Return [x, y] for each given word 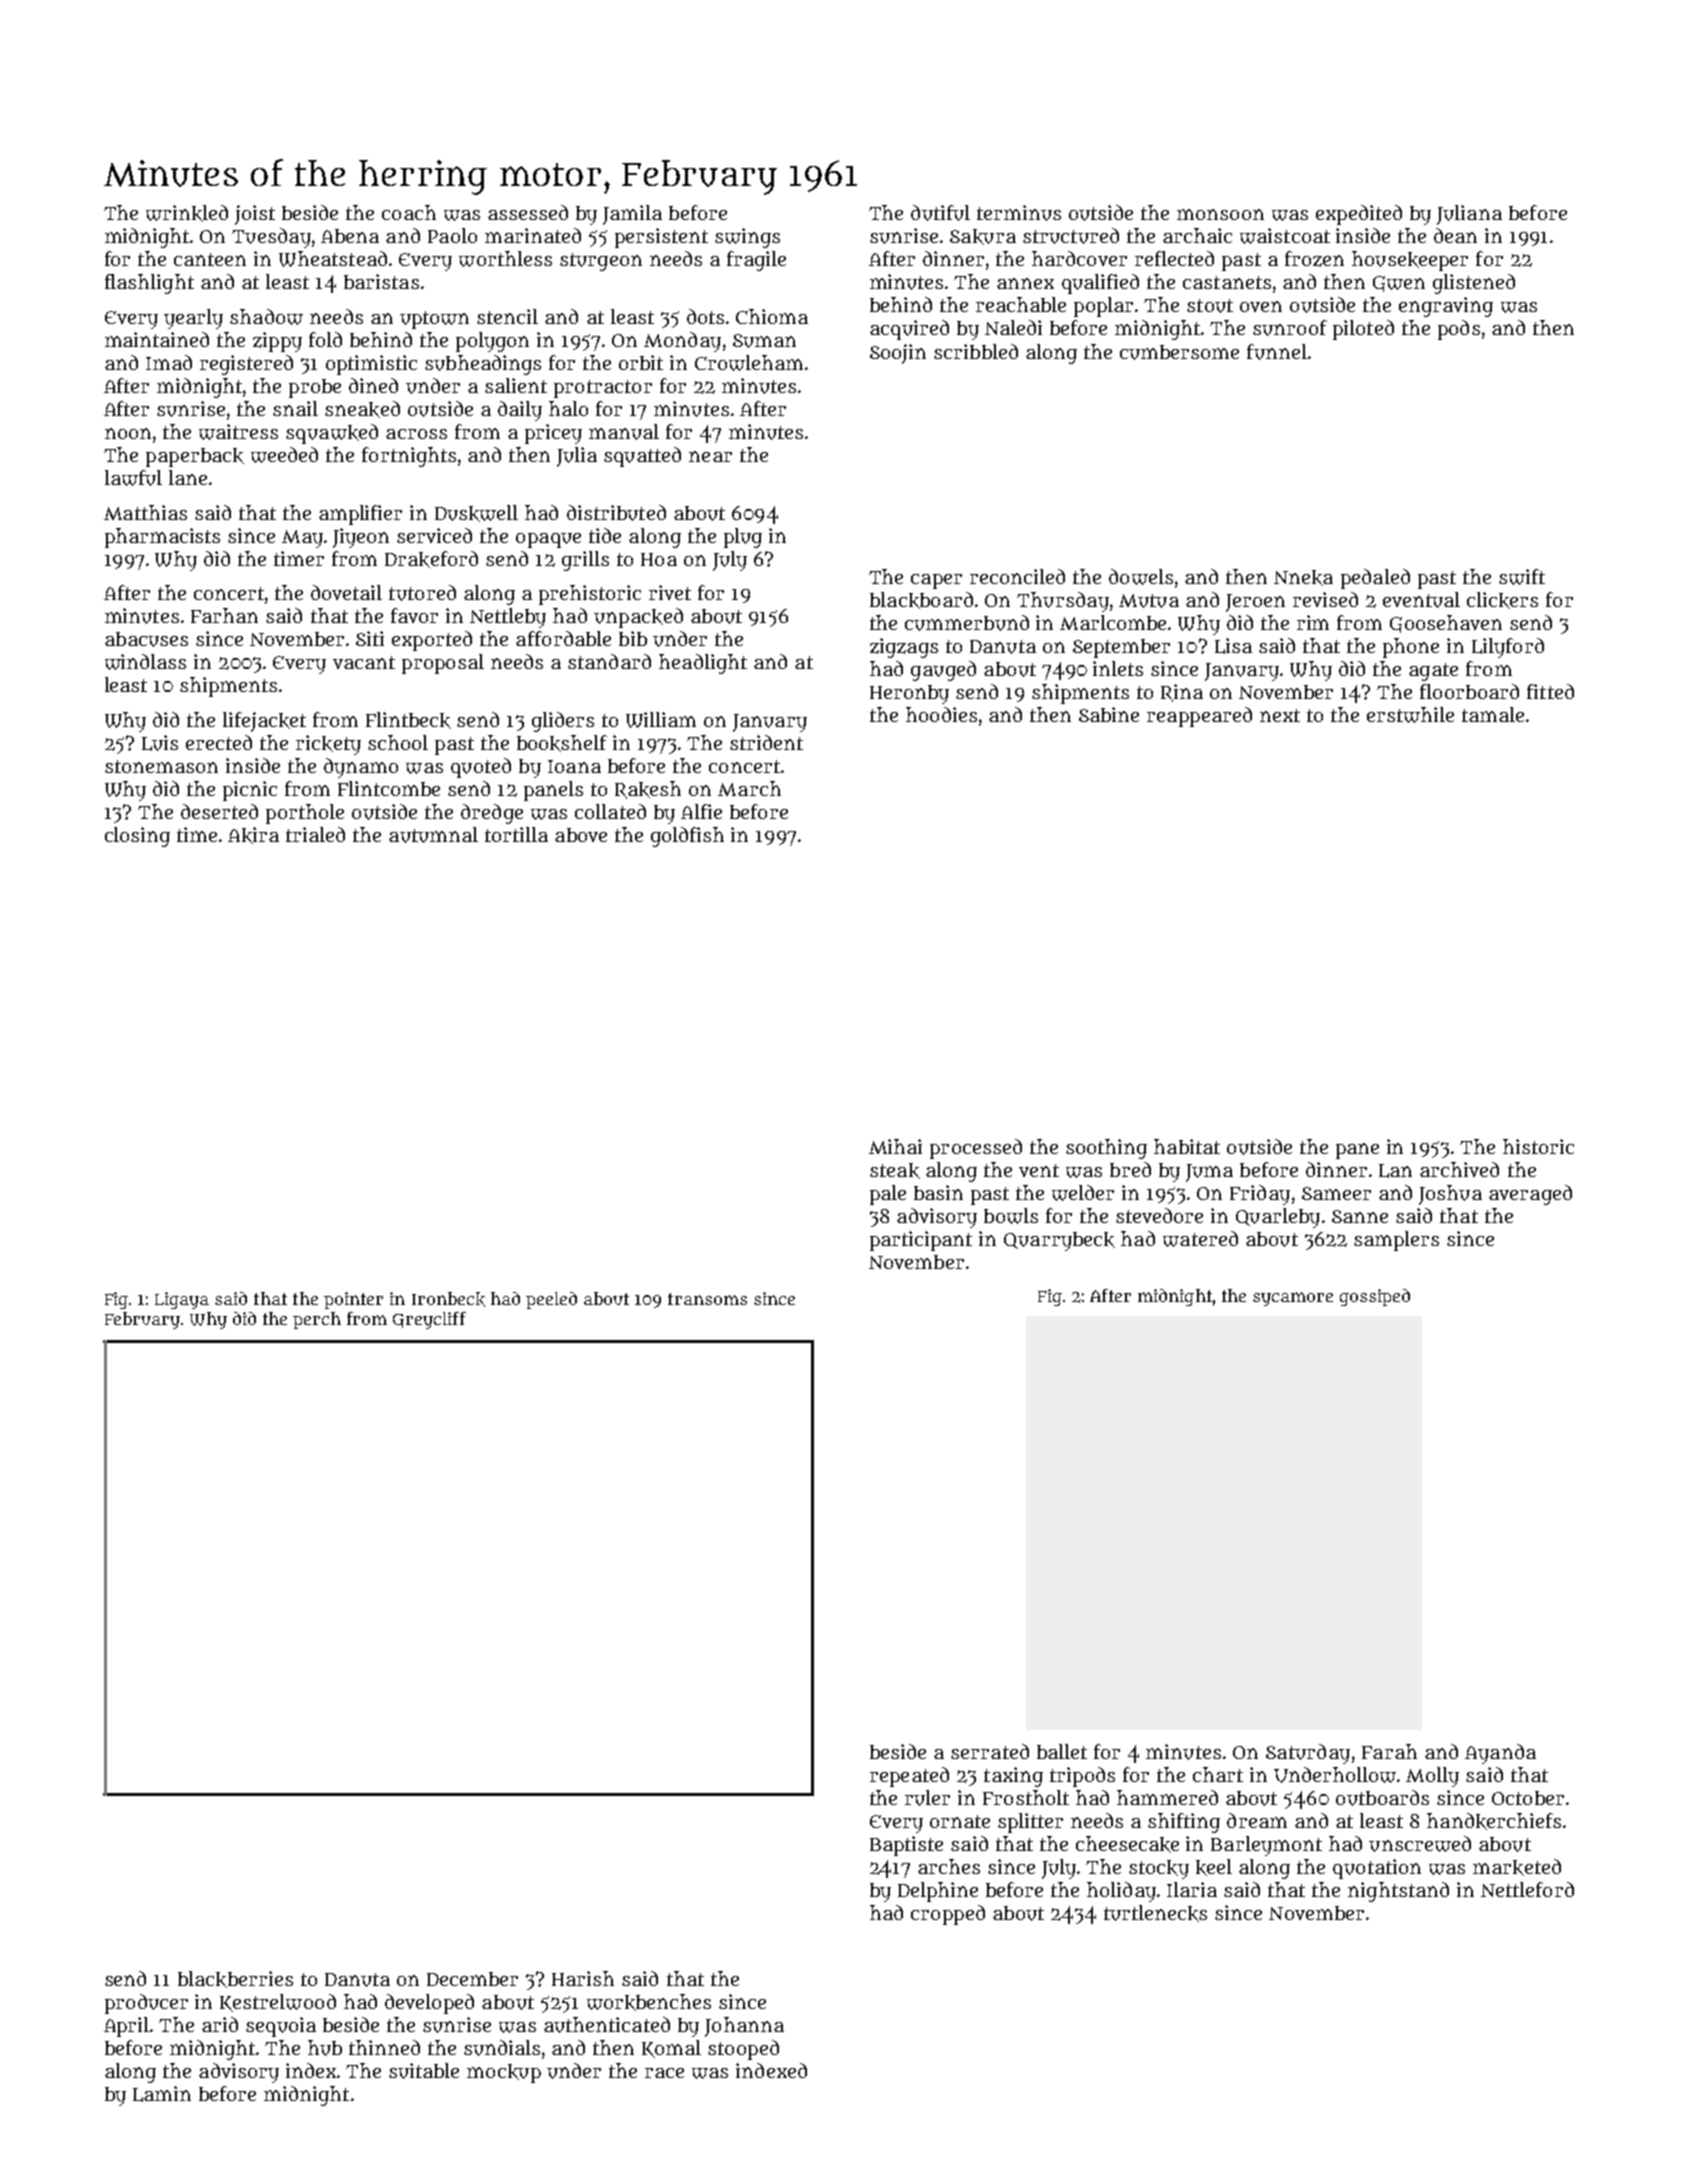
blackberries [235, 1979]
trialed [315, 834]
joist [255, 215]
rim [1313, 622]
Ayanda [1500, 1754]
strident [766, 742]
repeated [909, 1777]
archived [1459, 1169]
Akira [253, 835]
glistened [1474, 284]
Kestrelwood [278, 2003]
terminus [1019, 213]
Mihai [895, 1146]
